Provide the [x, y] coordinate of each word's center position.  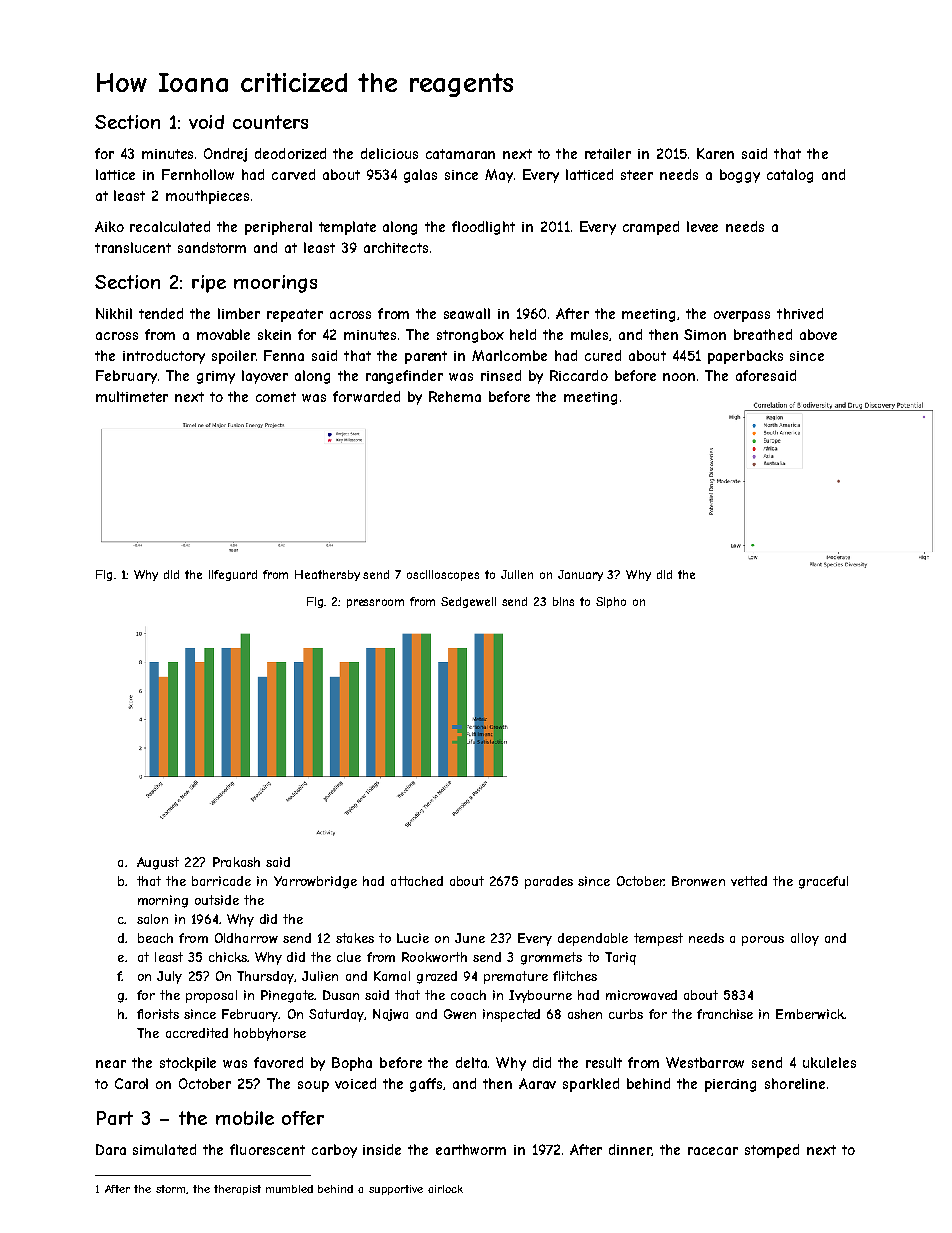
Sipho [611, 602]
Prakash [236, 862]
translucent [133, 247]
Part [115, 1118]
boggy [740, 176]
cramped [651, 228]
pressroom [375, 603]
